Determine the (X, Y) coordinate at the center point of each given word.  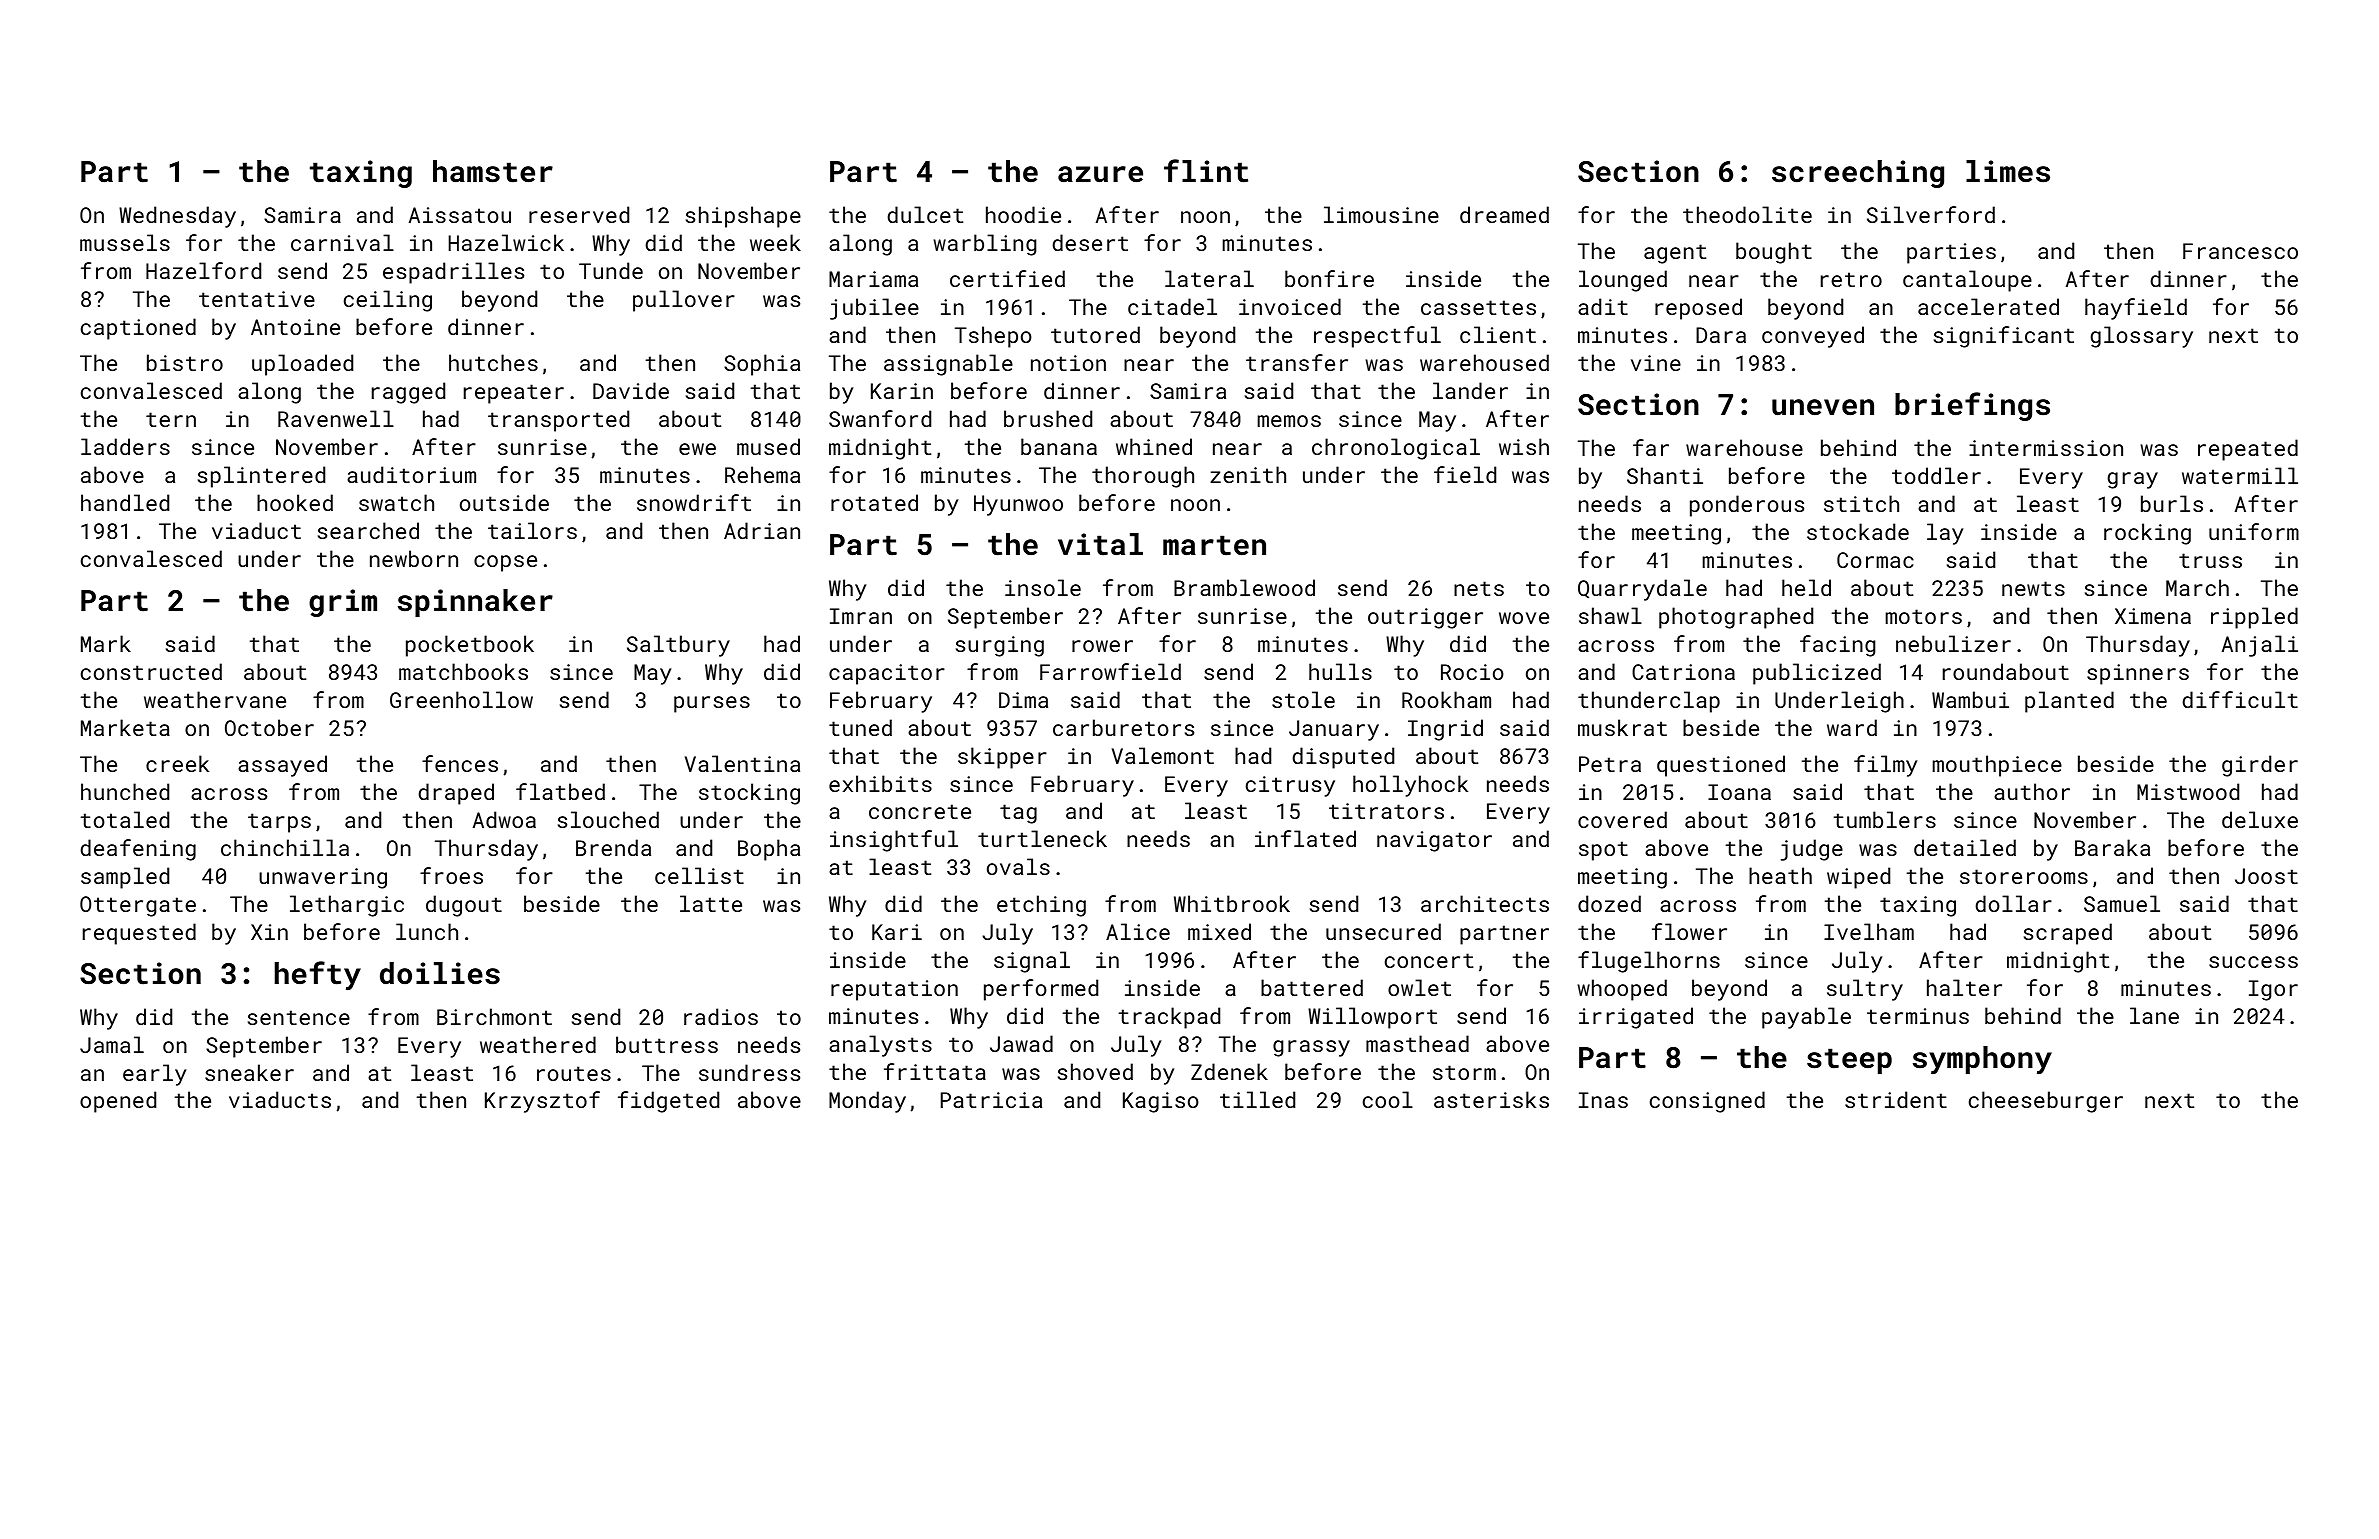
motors (1924, 616)
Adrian (762, 530)
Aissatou (460, 215)
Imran (861, 616)
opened (118, 1102)
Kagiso (1161, 1102)
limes (2008, 171)
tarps (279, 823)
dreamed (1504, 214)
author (2032, 791)
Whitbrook (1232, 903)
